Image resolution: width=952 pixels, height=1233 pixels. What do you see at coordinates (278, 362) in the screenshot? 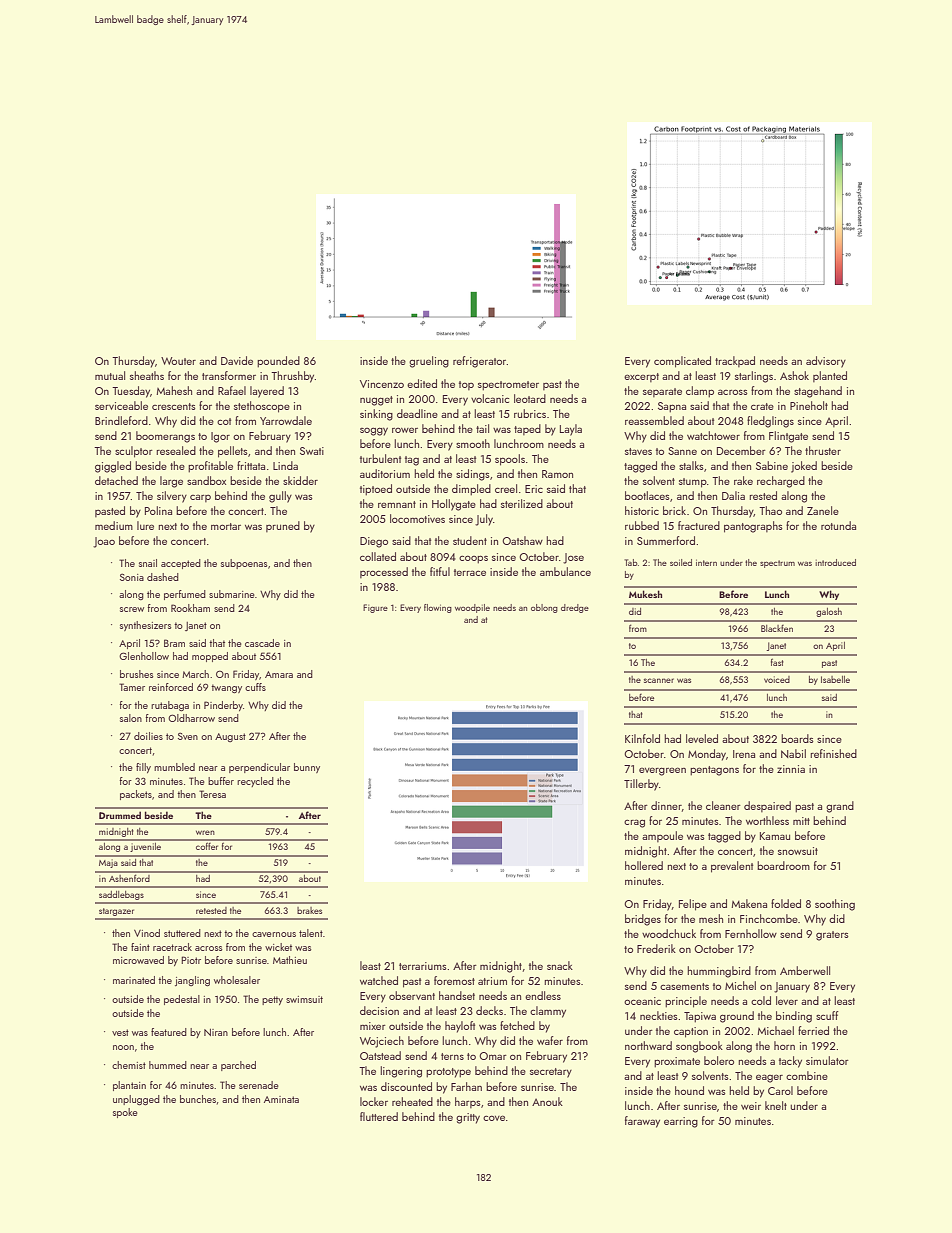
I see `pounded` at bounding box center [278, 362].
